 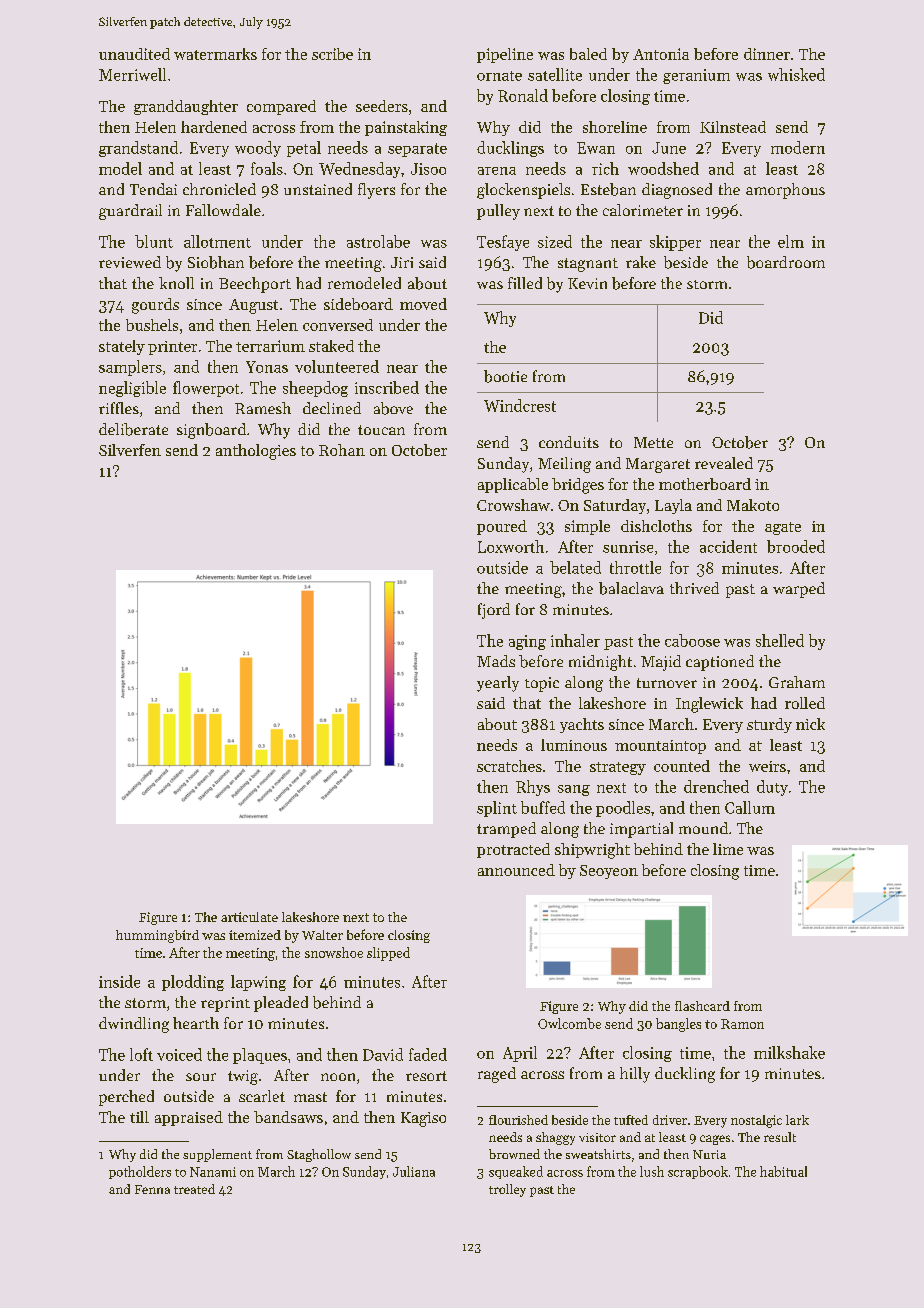 What do you see at coordinates (661, 54) in the document?
I see `Antonia` at bounding box center [661, 54].
